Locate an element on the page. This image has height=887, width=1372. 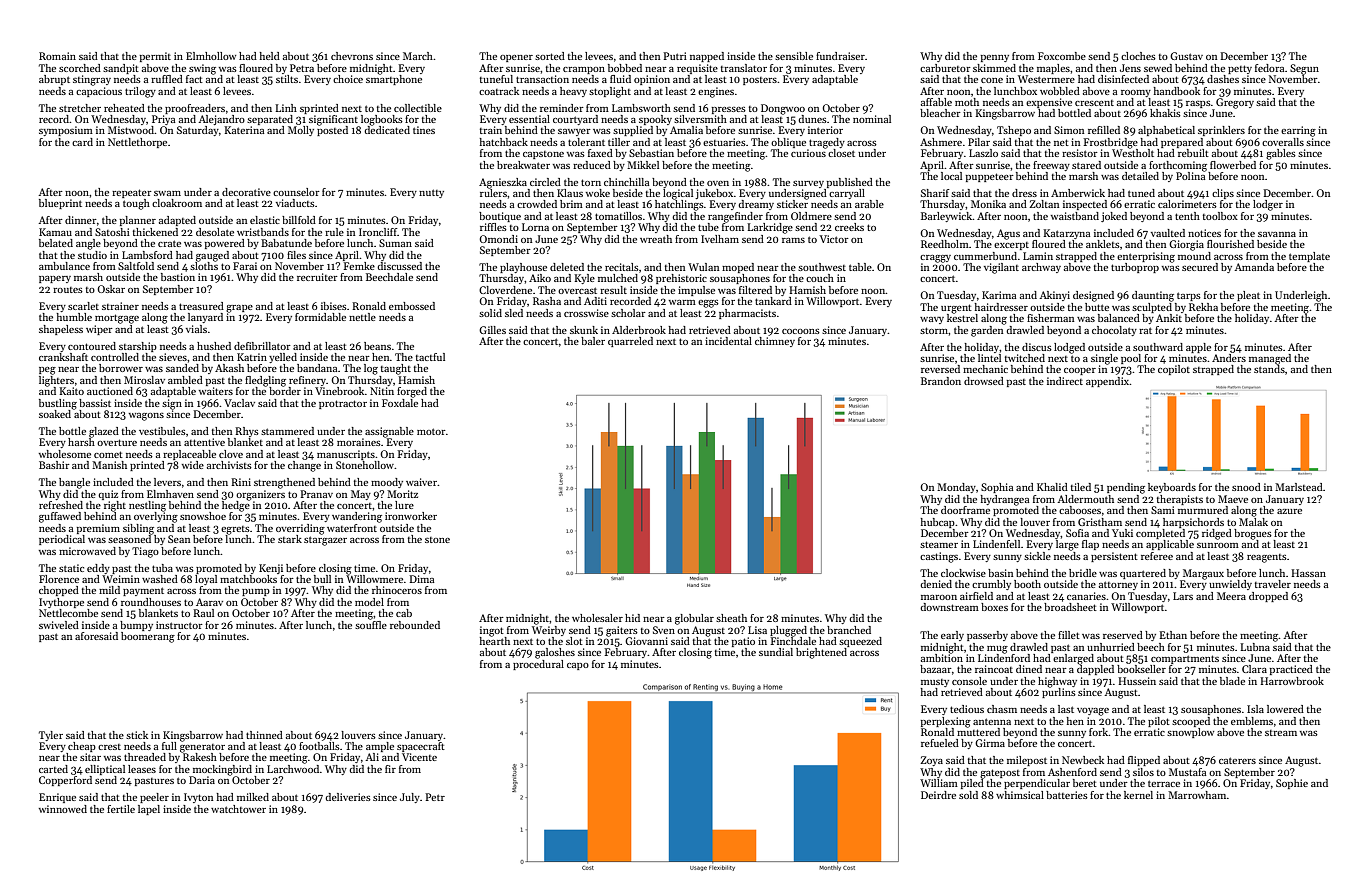
winnowed is located at coordinates (63, 809).
